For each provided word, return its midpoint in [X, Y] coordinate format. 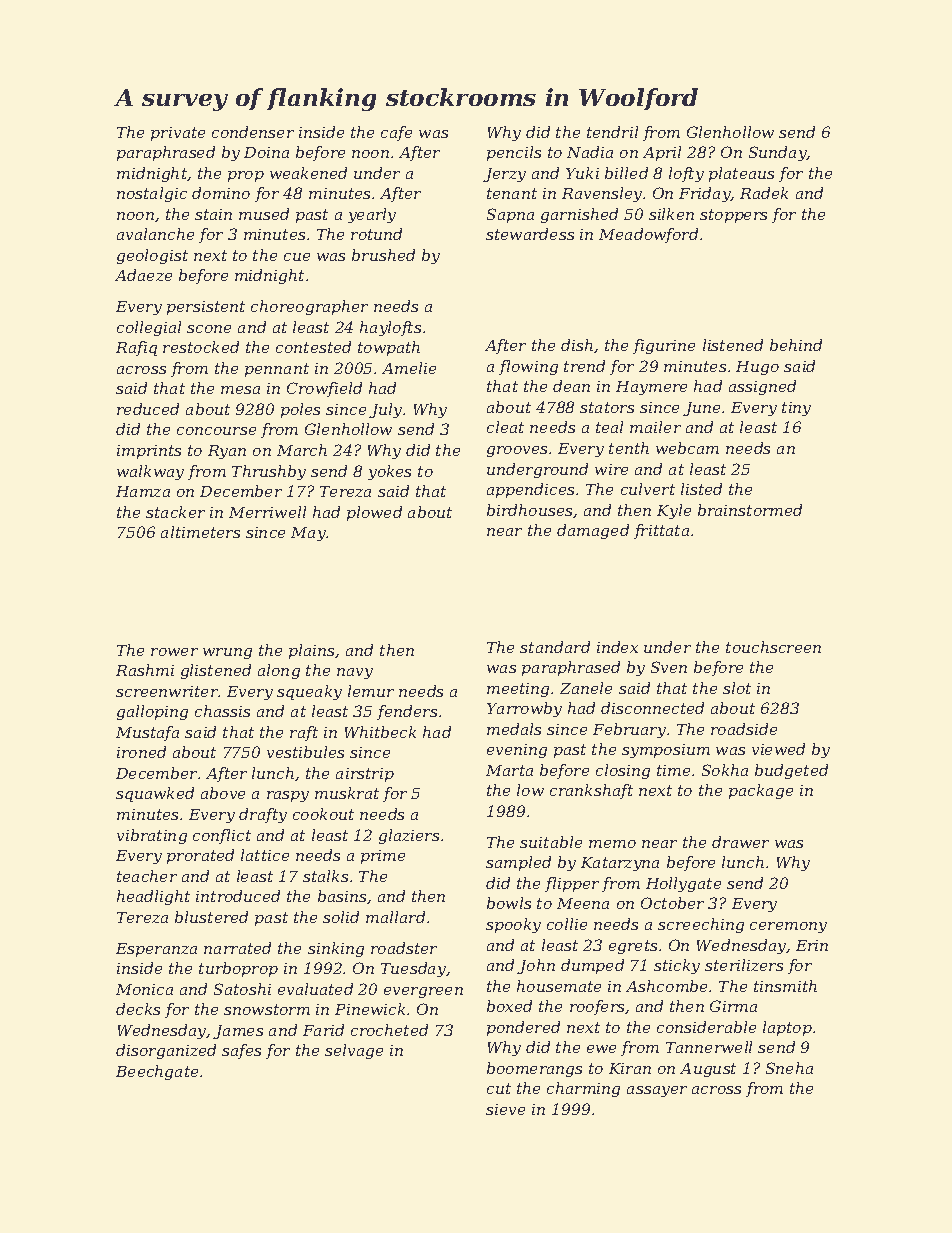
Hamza [143, 491]
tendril [612, 132]
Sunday [778, 153]
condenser [253, 132]
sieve [505, 1109]
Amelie [409, 368]
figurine [664, 346]
